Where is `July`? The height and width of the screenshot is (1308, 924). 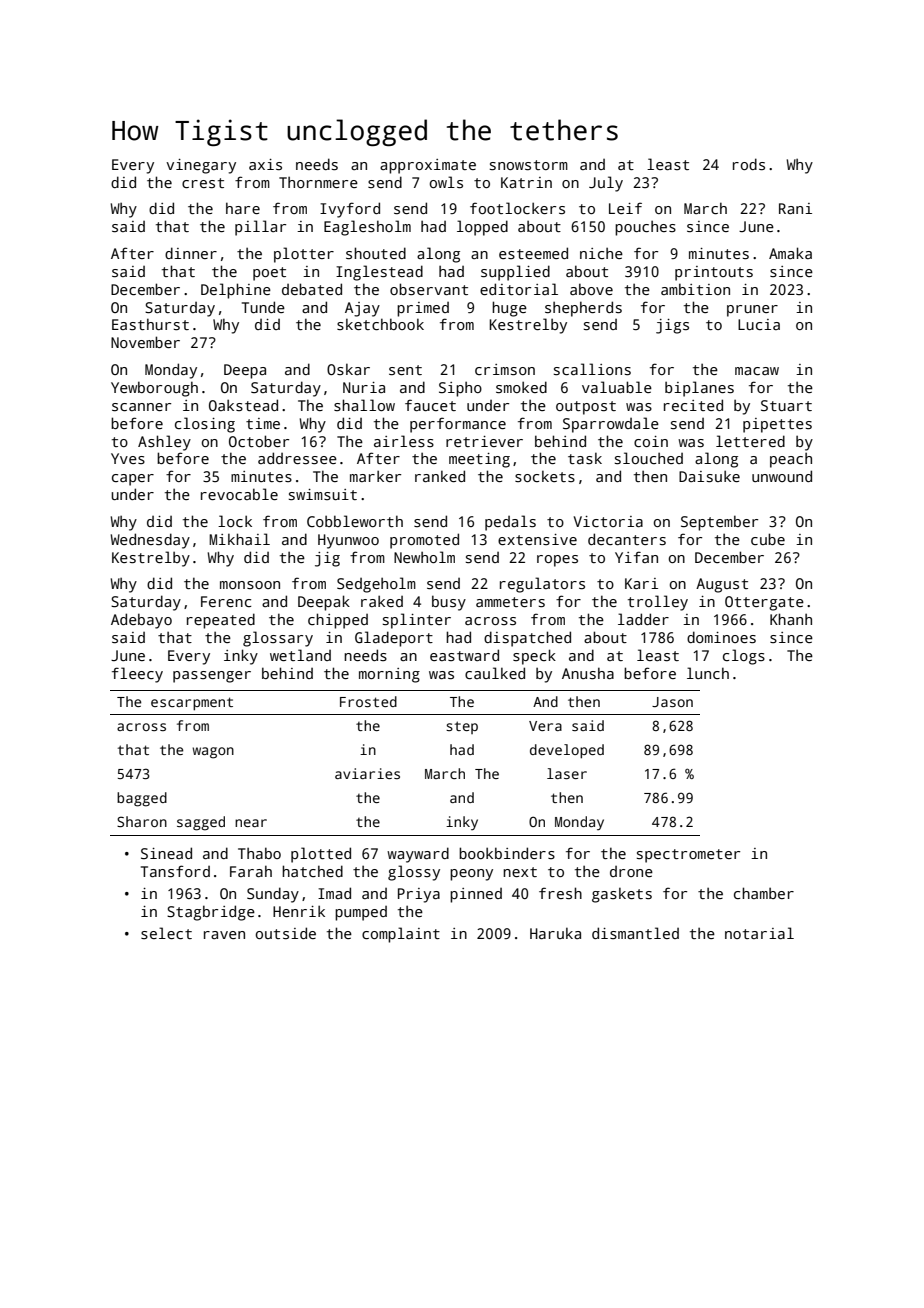 July is located at coordinates (606, 184).
